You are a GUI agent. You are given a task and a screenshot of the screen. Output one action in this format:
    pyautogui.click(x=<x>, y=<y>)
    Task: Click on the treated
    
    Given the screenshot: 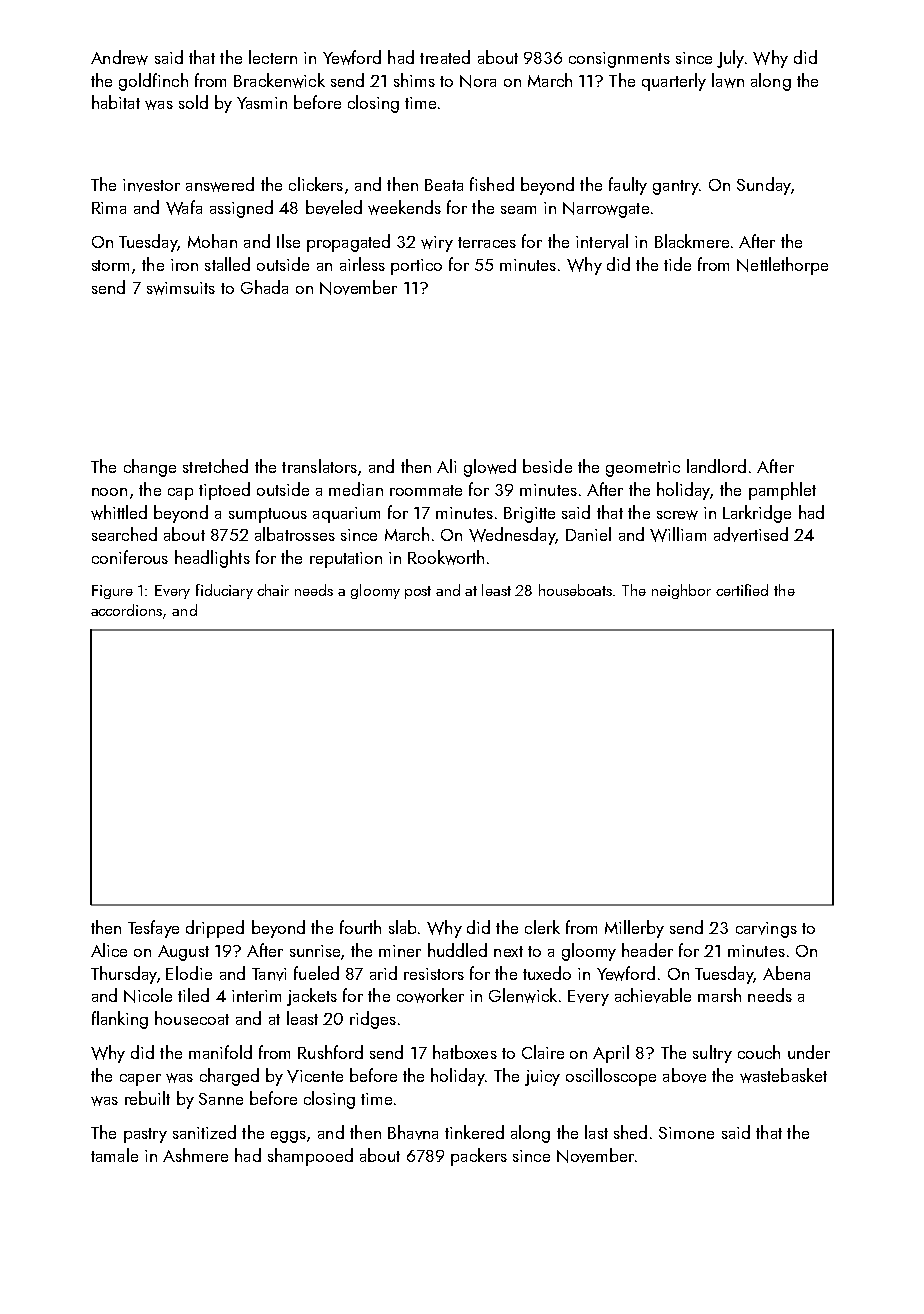 What is the action you would take?
    pyautogui.click(x=445, y=57)
